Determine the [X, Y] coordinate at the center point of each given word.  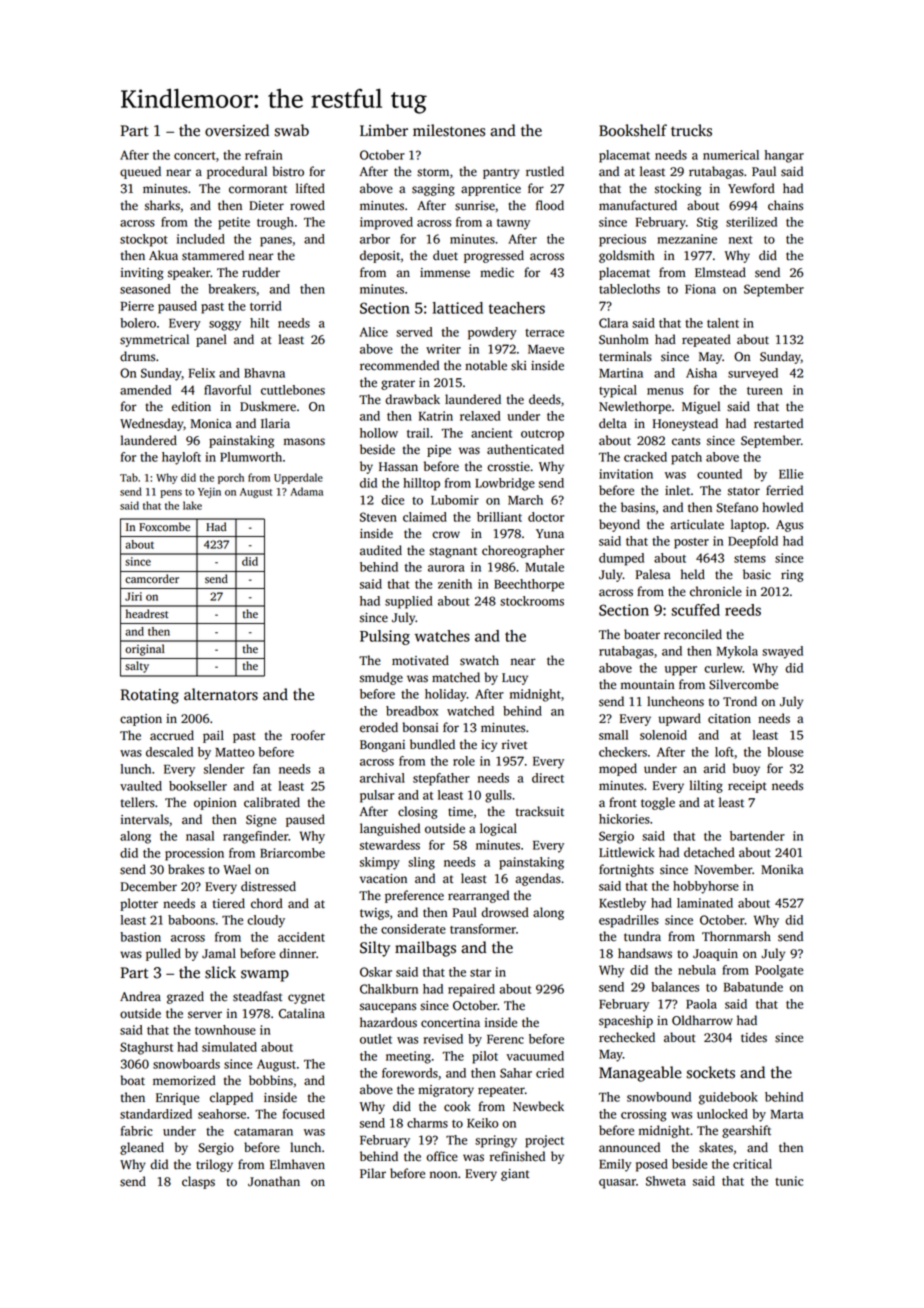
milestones [449, 130]
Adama [306, 491]
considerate [413, 929]
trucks [691, 130]
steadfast [257, 996]
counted [719, 474]
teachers [517, 308]
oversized [237, 130]
